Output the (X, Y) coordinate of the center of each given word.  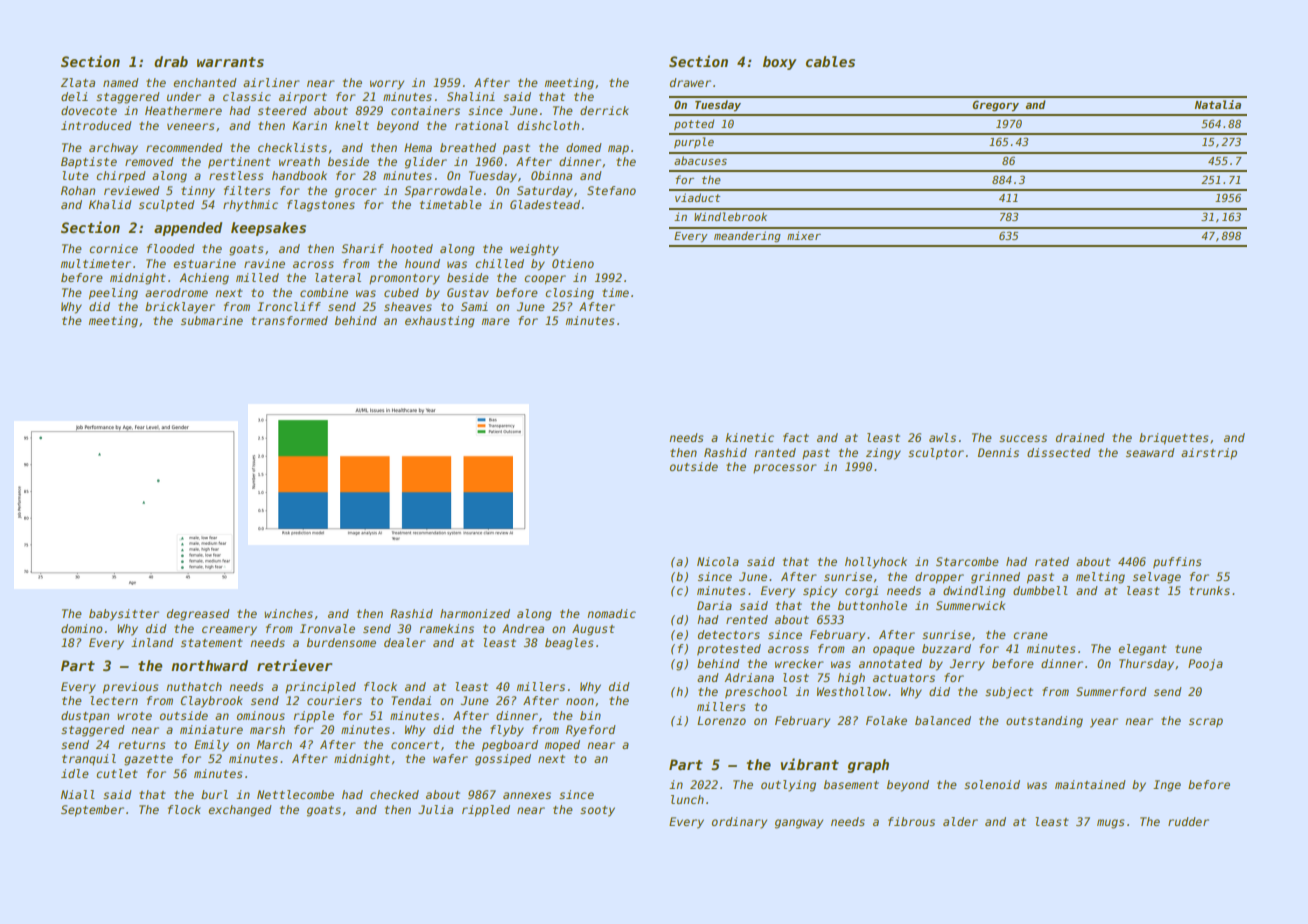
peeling (113, 294)
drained (1080, 437)
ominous (261, 715)
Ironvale (327, 628)
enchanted (205, 82)
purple (694, 142)
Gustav (468, 292)
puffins (1177, 563)
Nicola (718, 561)
